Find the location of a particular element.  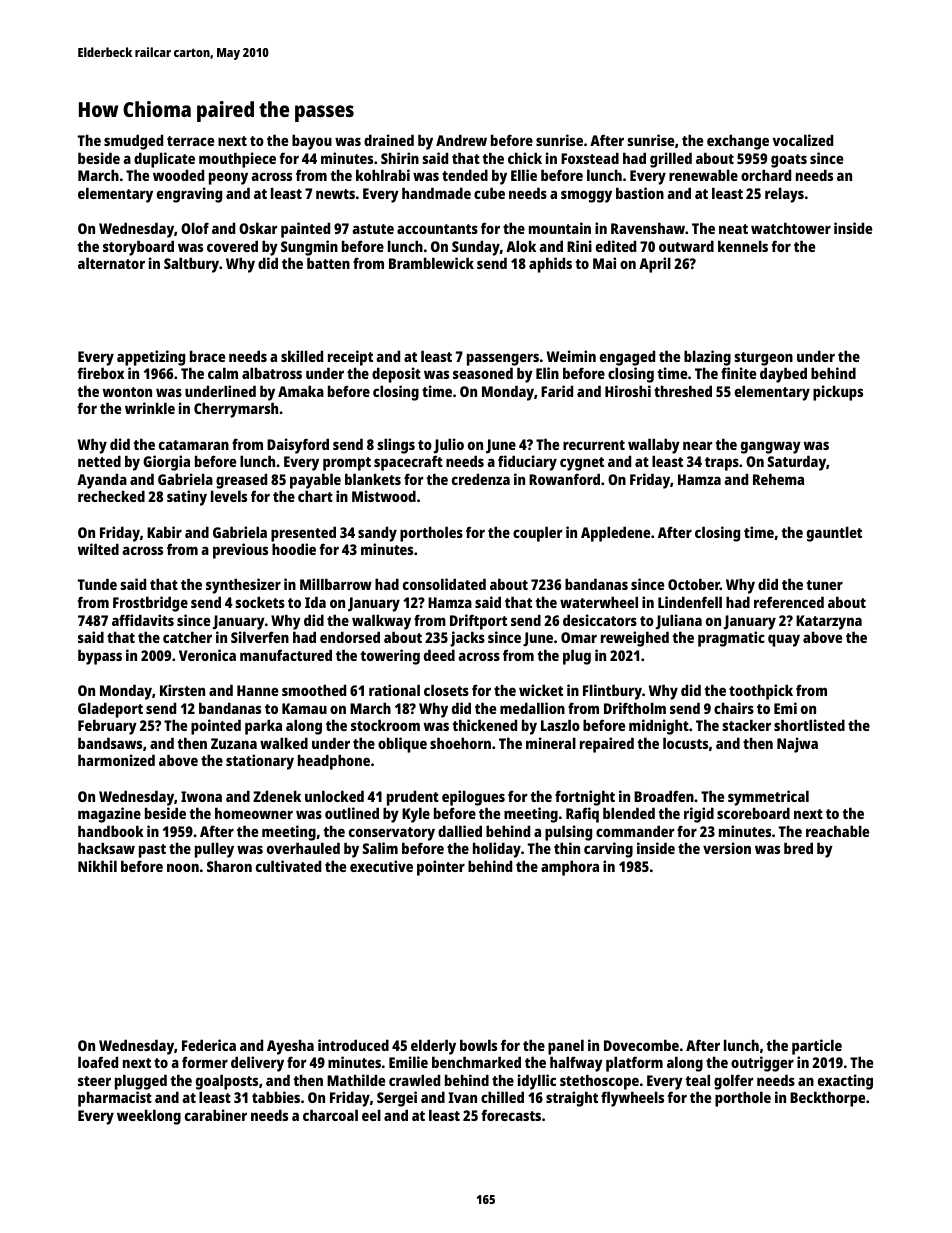

bypass is located at coordinates (100, 657).
